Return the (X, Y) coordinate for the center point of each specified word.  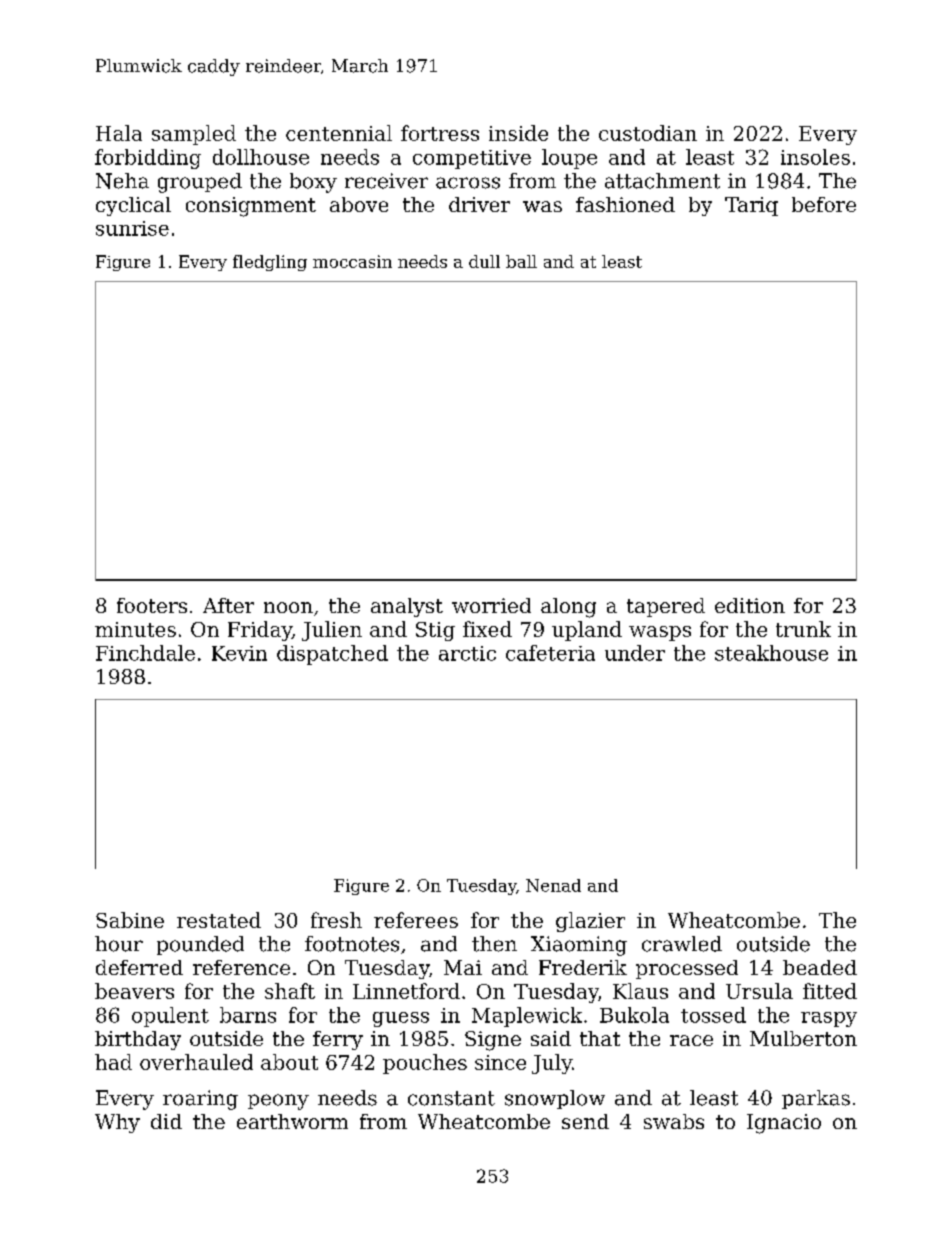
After (228, 605)
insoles (815, 157)
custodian (648, 133)
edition (750, 605)
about (289, 1062)
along (568, 608)
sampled (194, 135)
